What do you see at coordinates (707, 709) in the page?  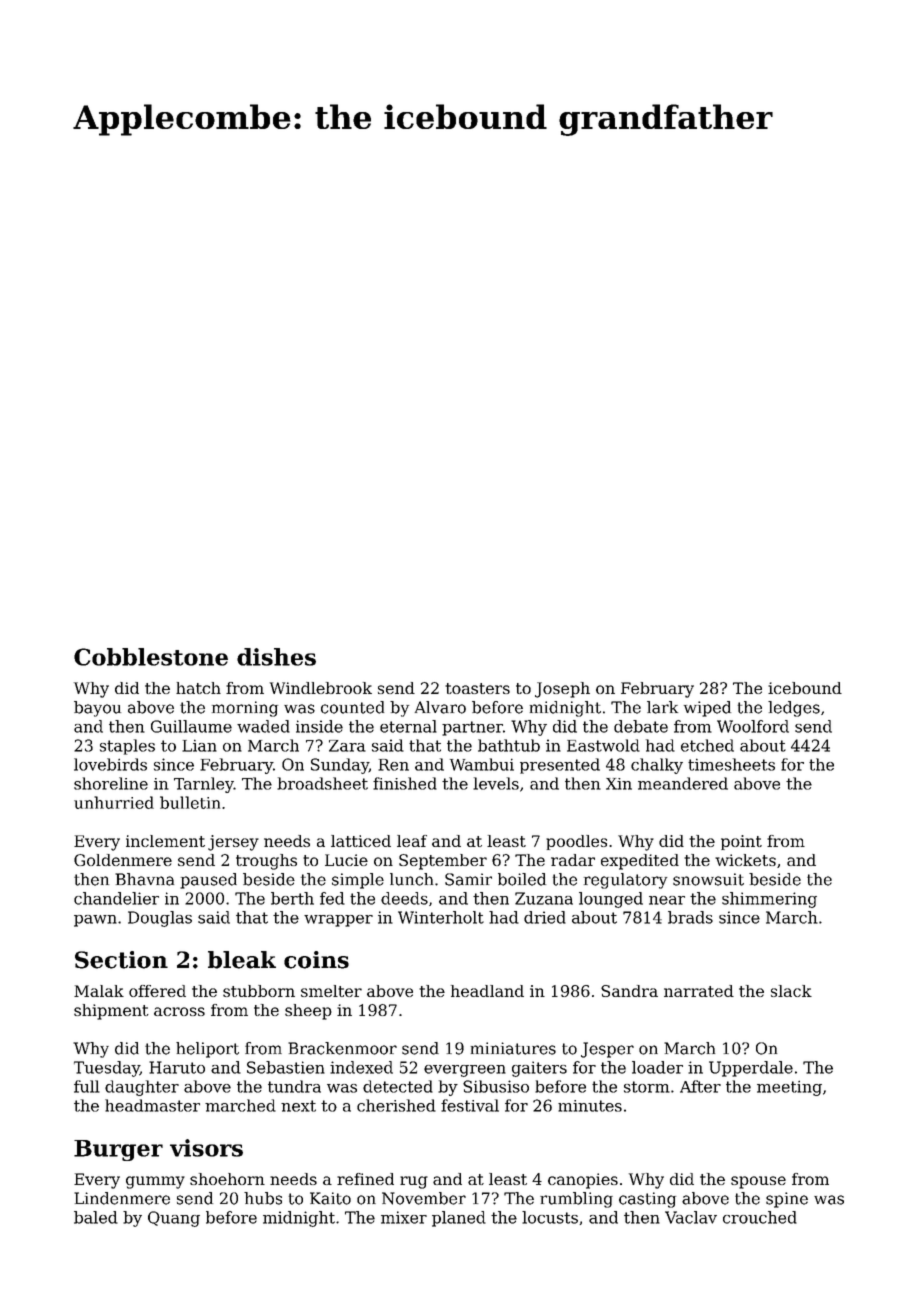 I see `wiped` at bounding box center [707, 709].
